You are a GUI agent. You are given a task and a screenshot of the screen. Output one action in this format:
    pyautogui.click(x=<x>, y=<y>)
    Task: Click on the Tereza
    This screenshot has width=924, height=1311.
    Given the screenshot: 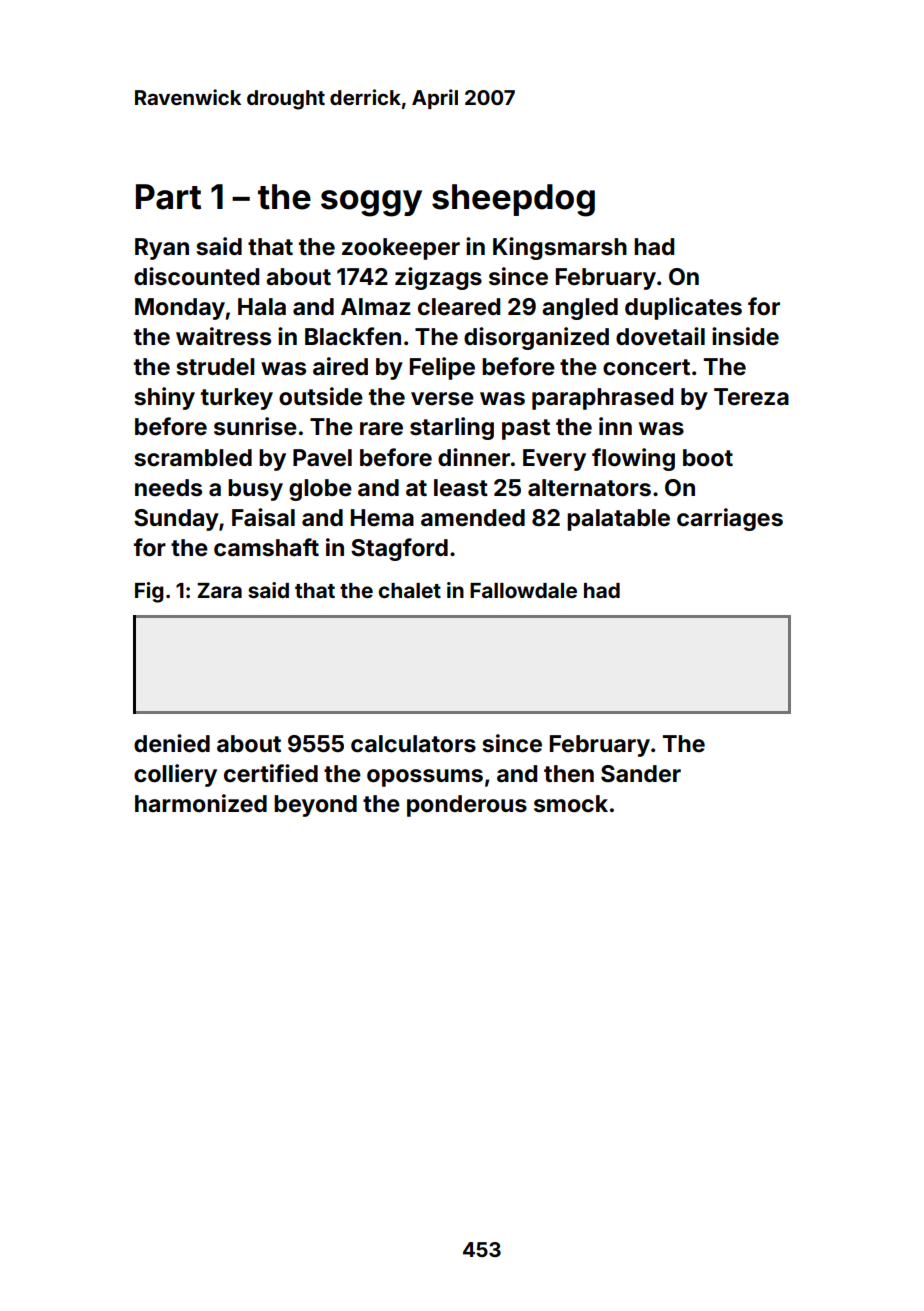 What is the action you would take?
    pyautogui.click(x=751, y=397)
